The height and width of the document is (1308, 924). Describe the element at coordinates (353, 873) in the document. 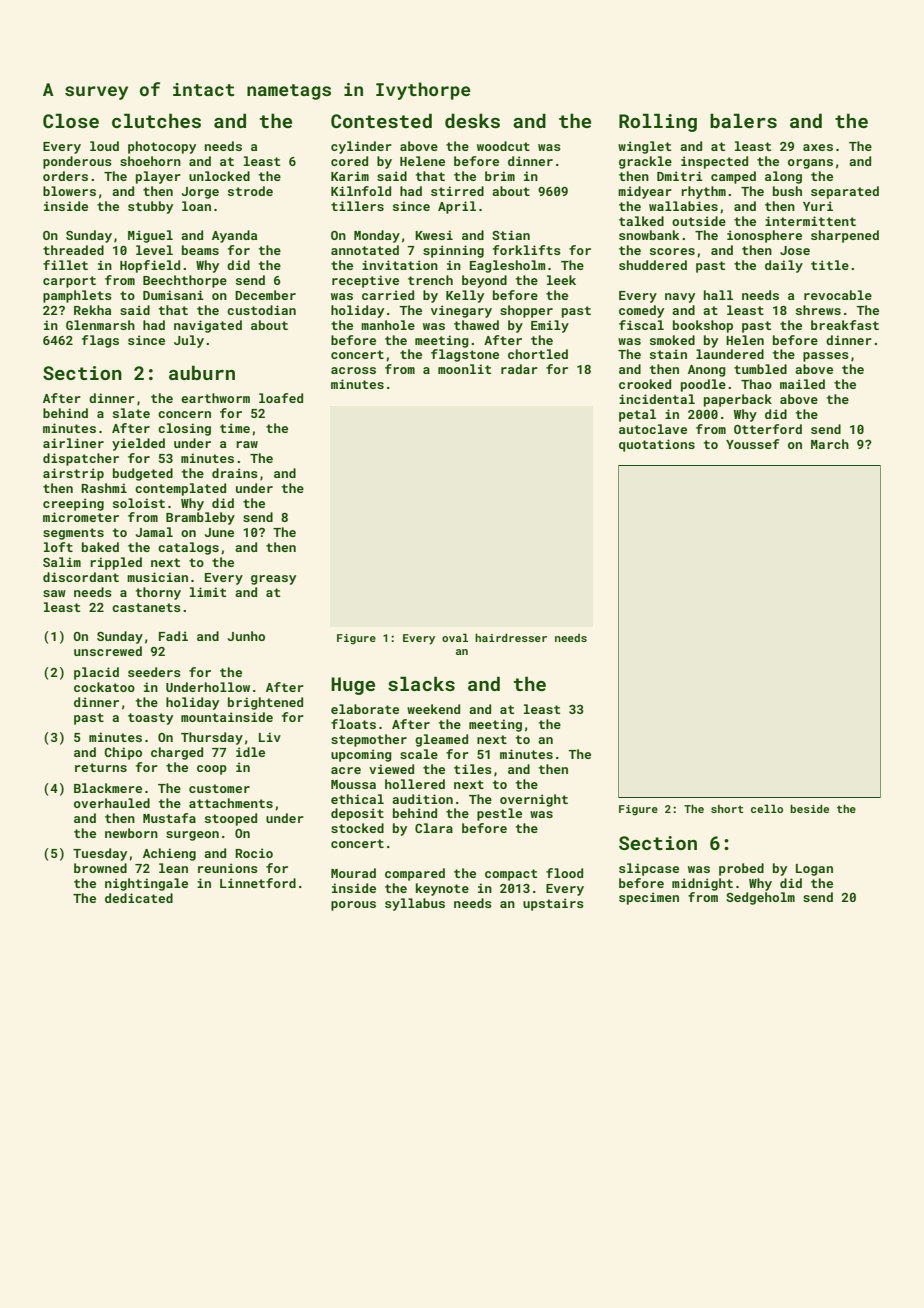

I see `Mourad` at that location.
